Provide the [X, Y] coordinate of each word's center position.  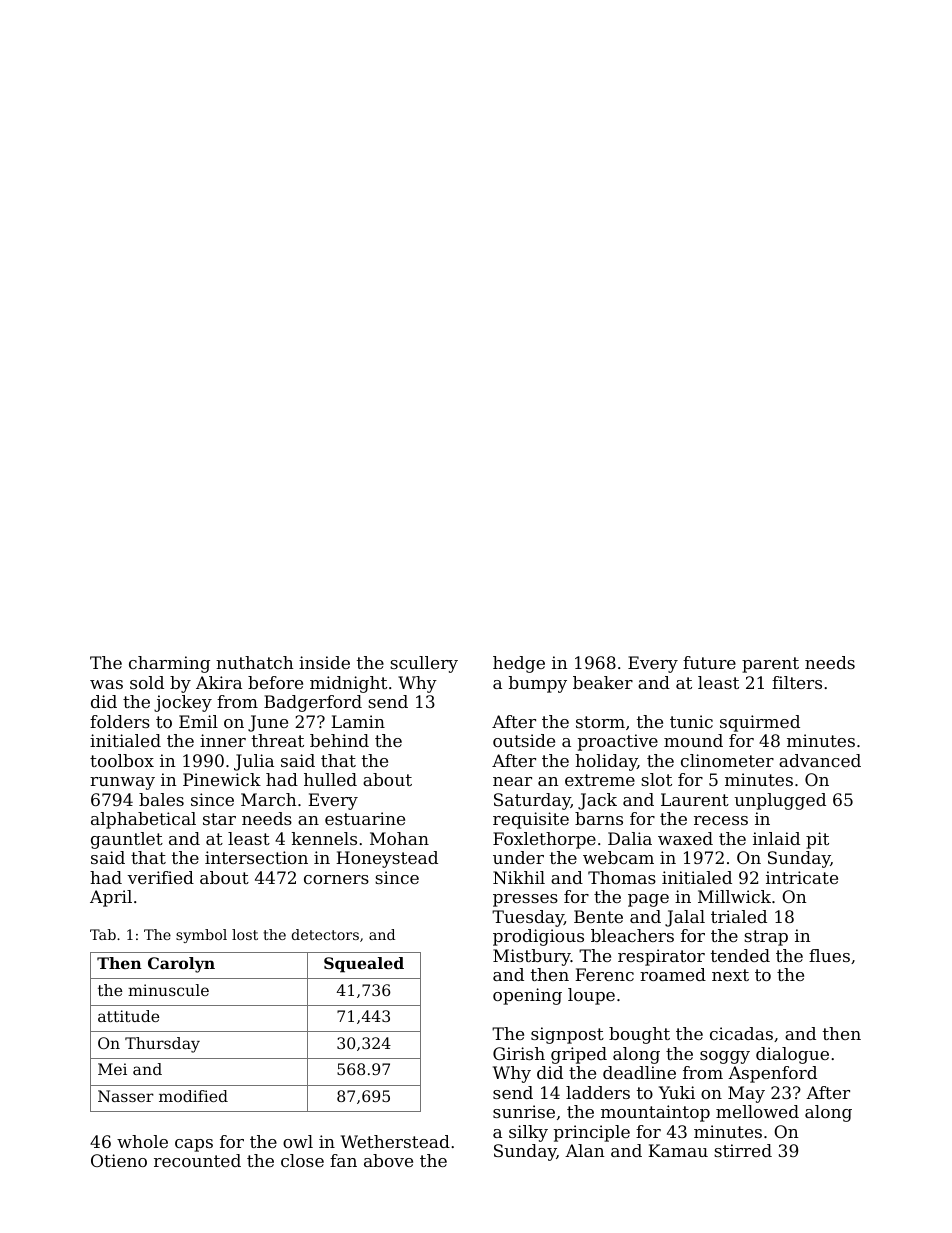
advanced [820, 760]
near [512, 781]
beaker [603, 682]
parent [770, 665]
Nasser [126, 1096]
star [219, 819]
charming [169, 664]
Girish [519, 1053]
